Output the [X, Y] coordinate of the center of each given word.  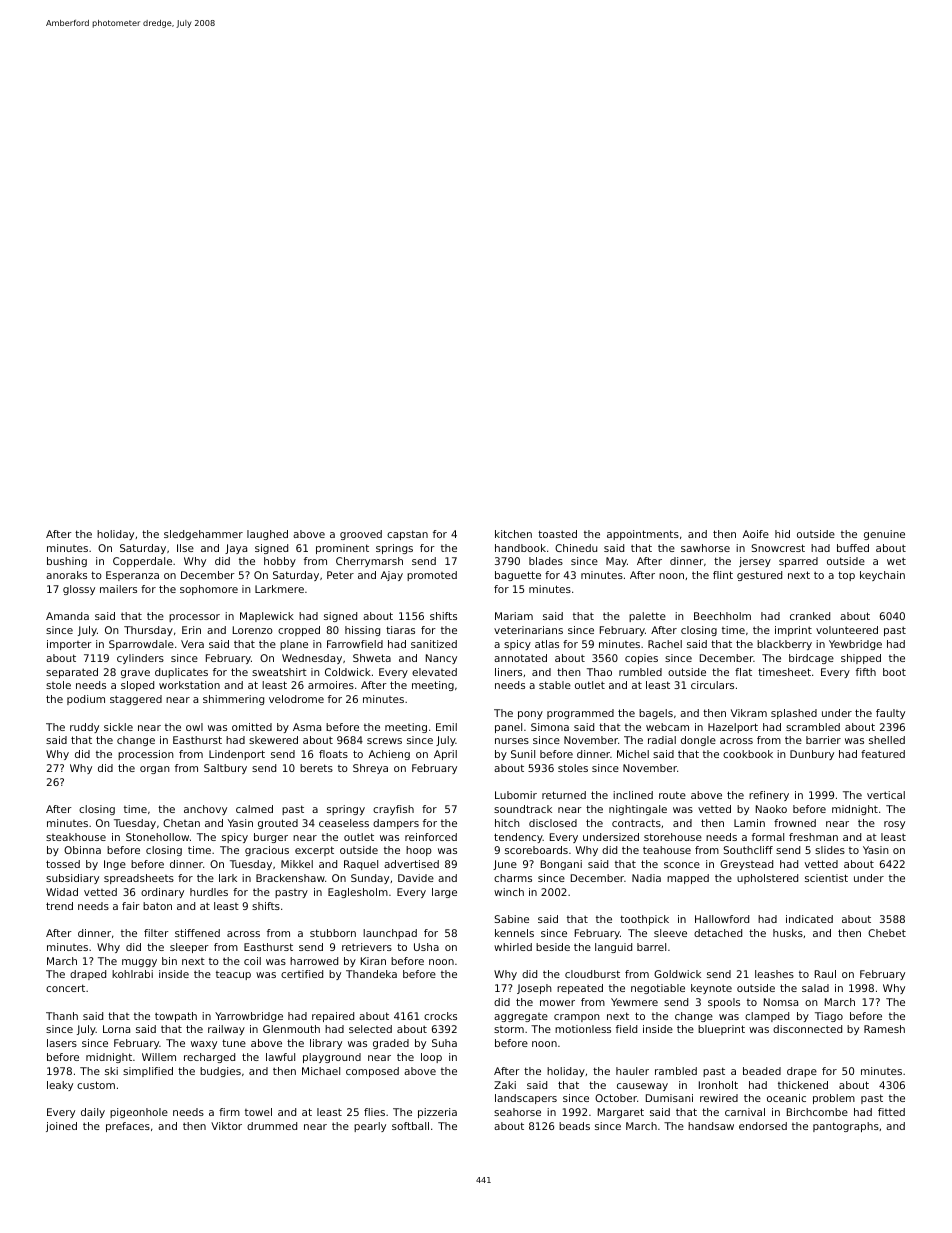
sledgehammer [203, 535]
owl [194, 727]
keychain [882, 576]
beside [553, 947]
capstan [407, 535]
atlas [547, 644]
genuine [884, 535]
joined [61, 1127]
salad [815, 988]
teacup [233, 975]
